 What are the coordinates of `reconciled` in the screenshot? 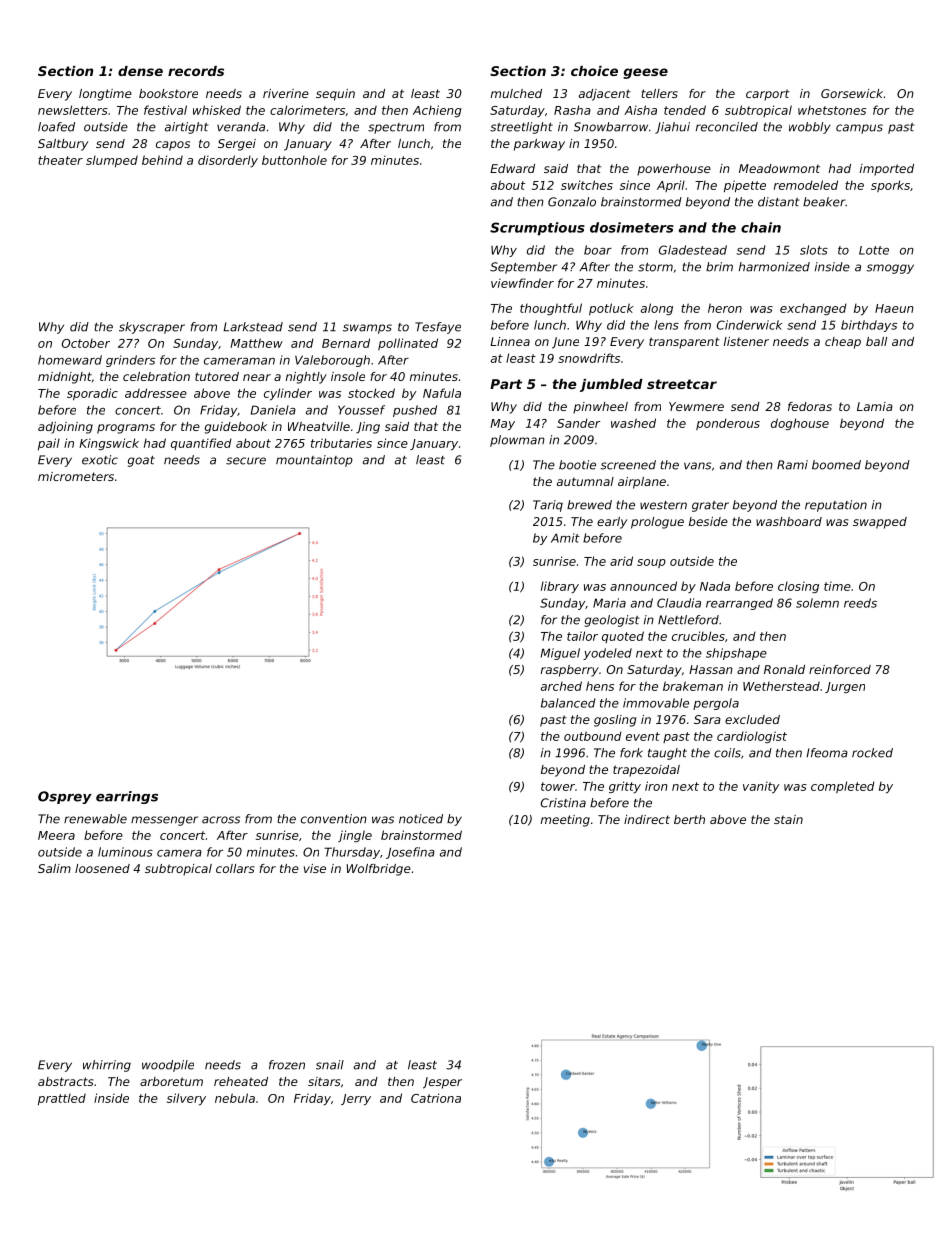 It's located at (727, 127).
